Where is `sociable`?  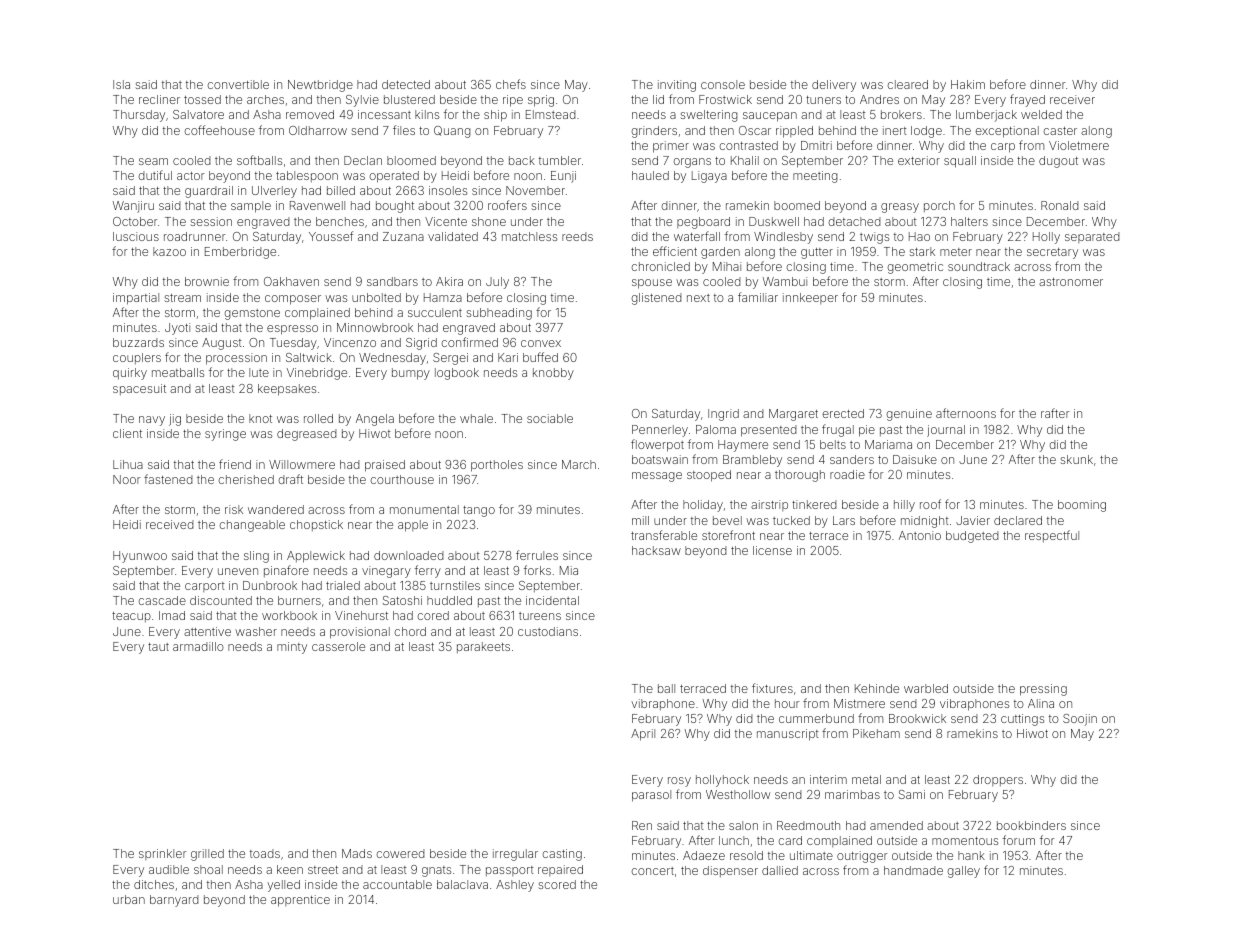 sociable is located at coordinates (550, 418).
